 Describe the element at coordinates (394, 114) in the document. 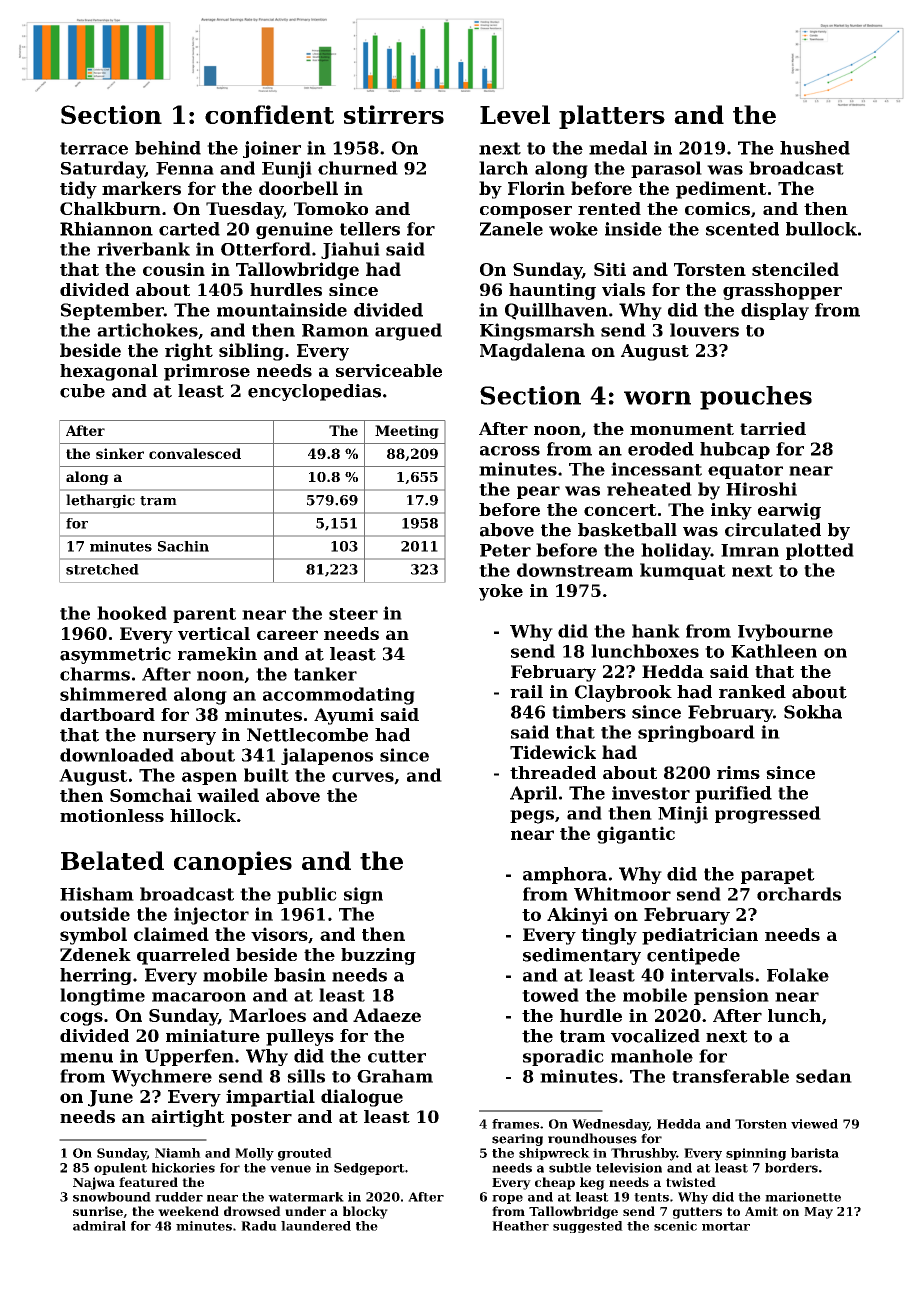

I see `stirrers` at that location.
